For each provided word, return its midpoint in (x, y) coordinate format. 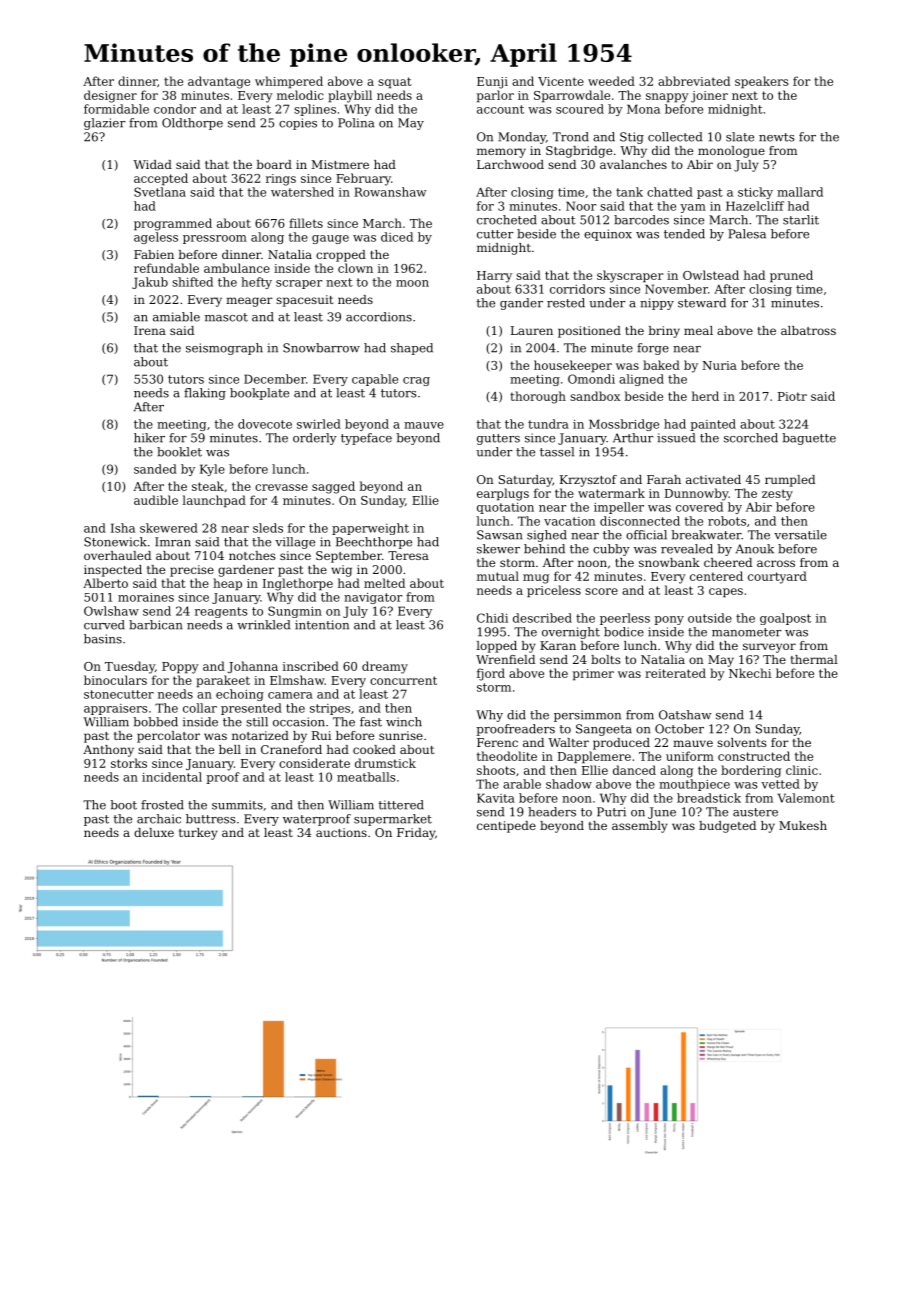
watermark (611, 493)
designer (110, 96)
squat (395, 83)
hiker (149, 438)
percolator (168, 737)
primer (593, 675)
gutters (498, 439)
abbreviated (694, 81)
